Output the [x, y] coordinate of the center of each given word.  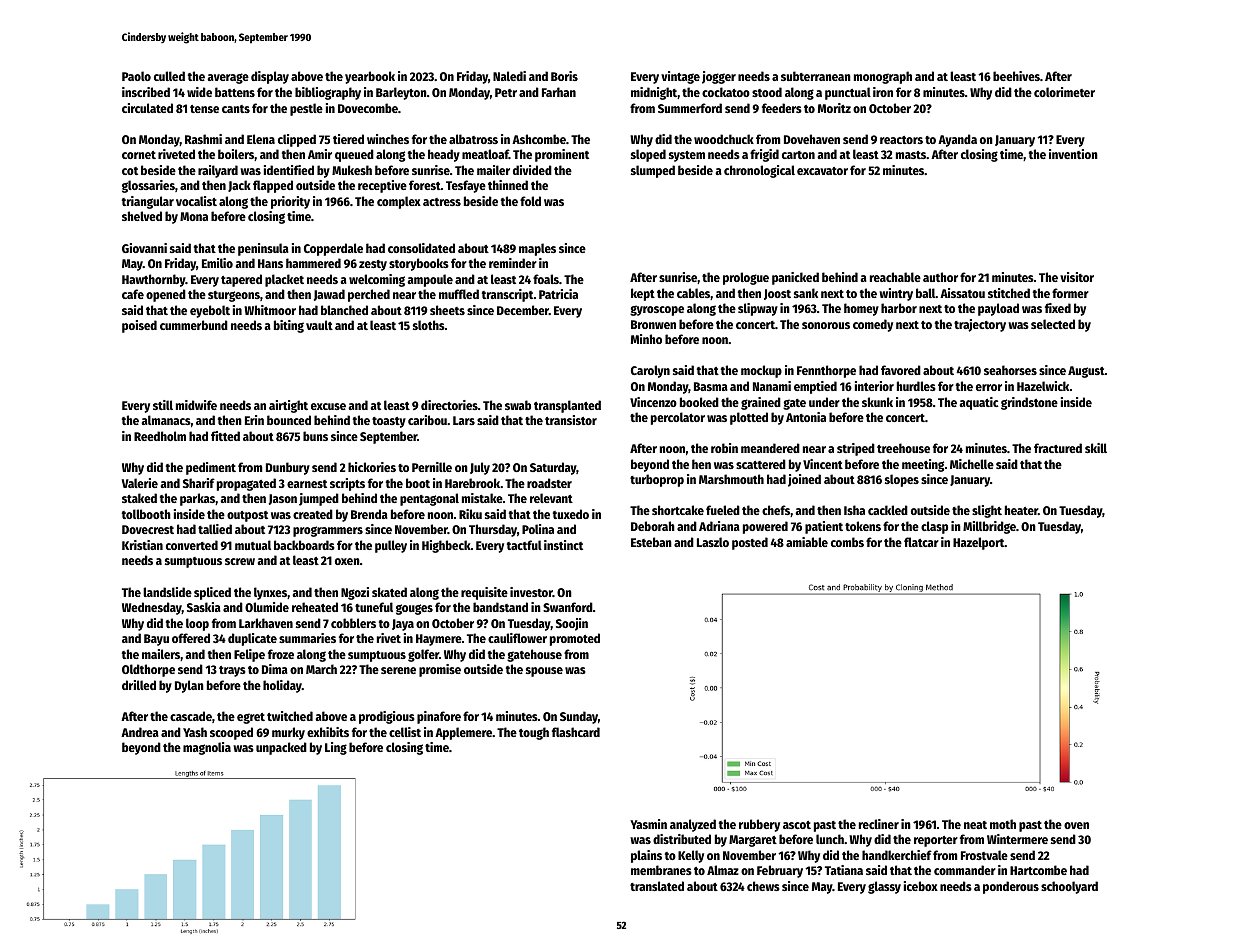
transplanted [567, 406]
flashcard [576, 732]
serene [398, 670]
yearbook [370, 77]
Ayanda [957, 140]
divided [532, 170]
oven [1076, 825]
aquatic [978, 403]
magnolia [207, 748]
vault [319, 325]
